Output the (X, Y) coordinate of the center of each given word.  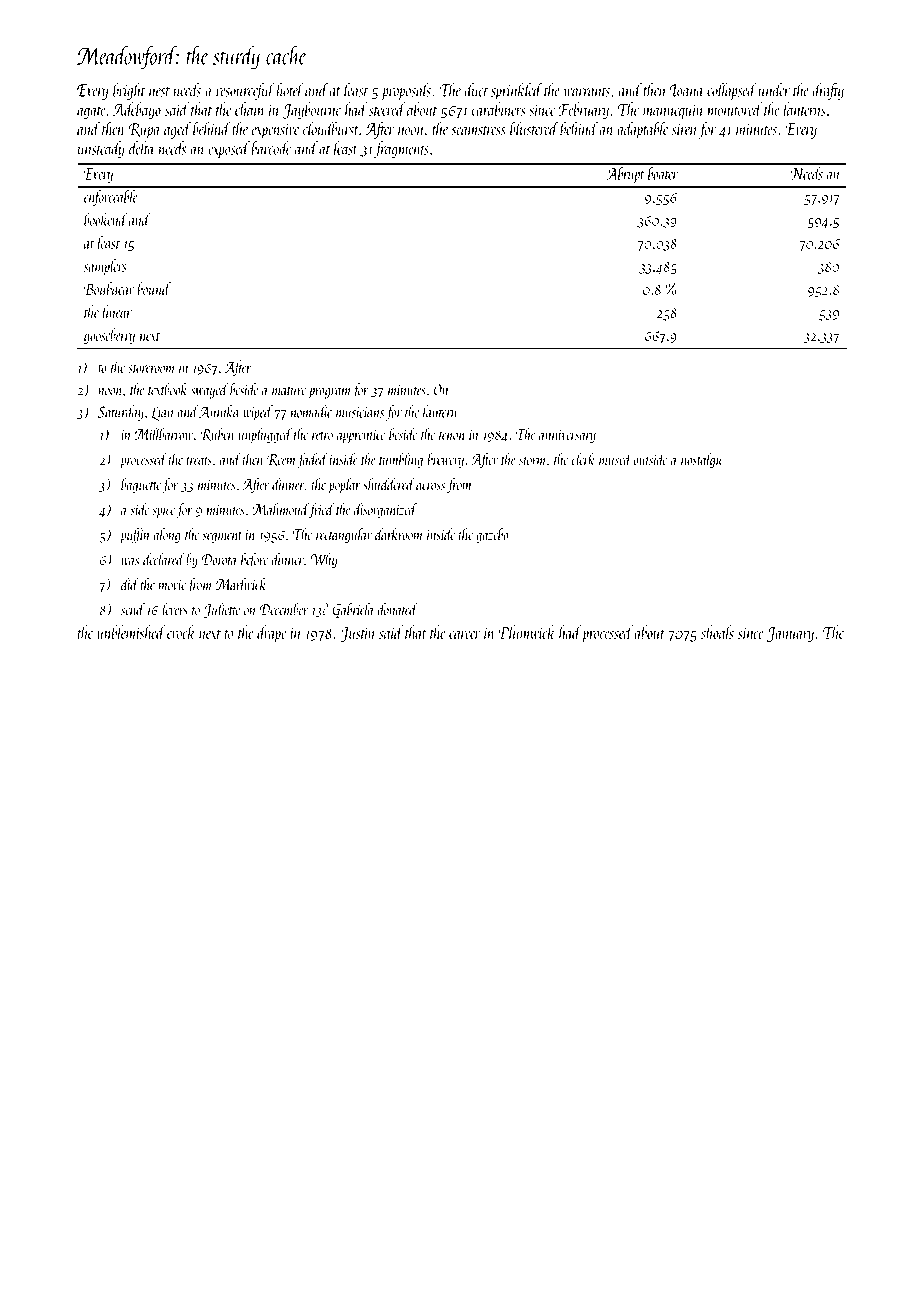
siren (685, 130)
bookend (106, 219)
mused (615, 459)
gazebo (492, 535)
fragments (401, 149)
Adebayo (136, 111)
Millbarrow (164, 434)
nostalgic (702, 460)
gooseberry (109, 336)
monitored (735, 109)
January (790, 635)
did (130, 583)
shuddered (389, 484)
